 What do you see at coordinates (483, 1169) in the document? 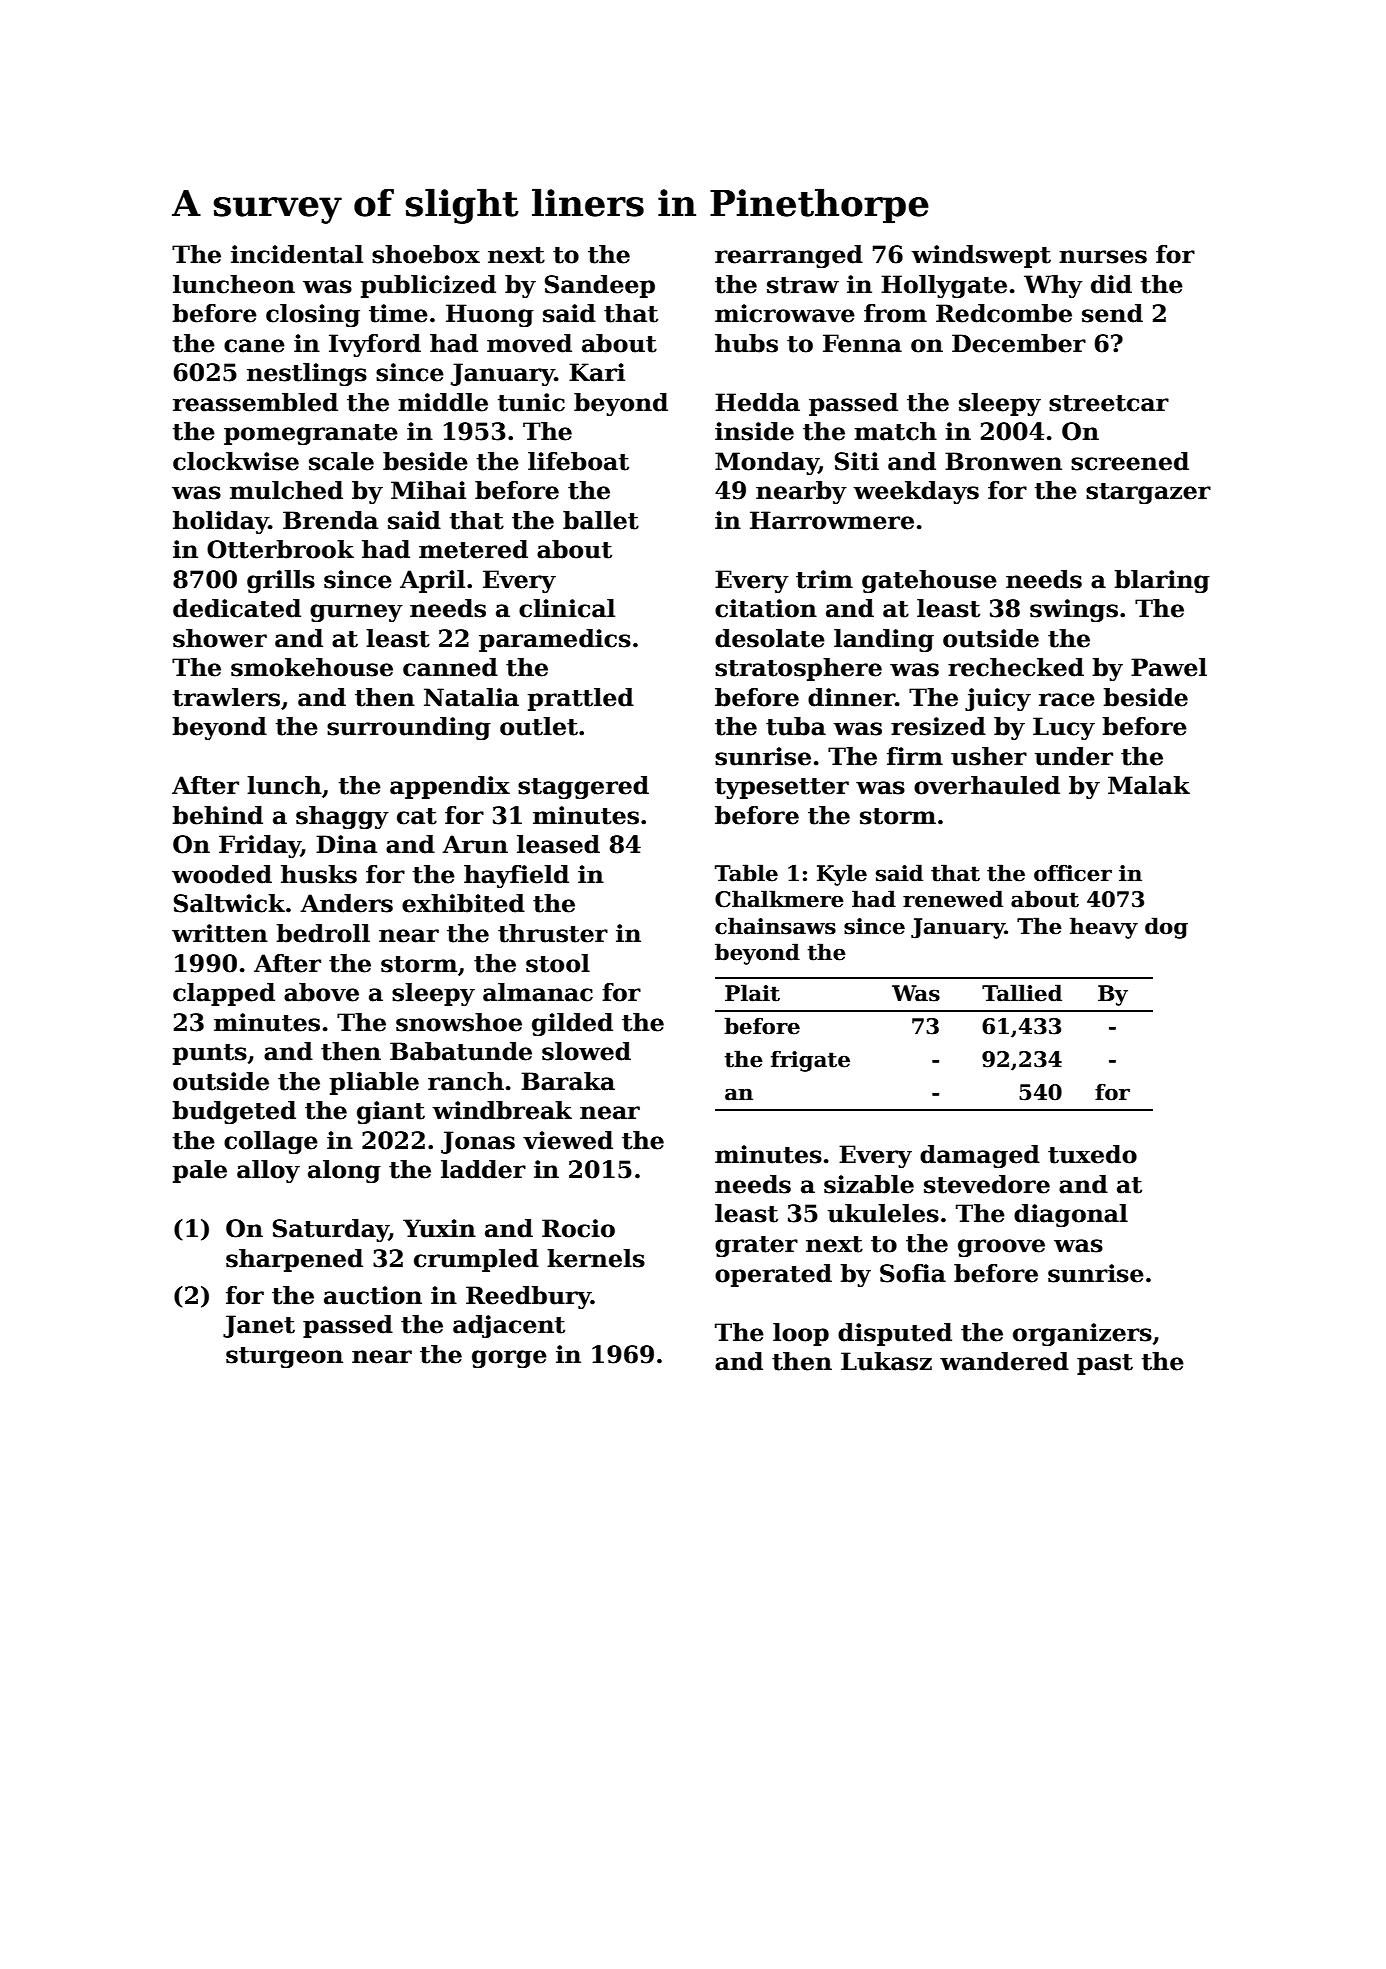
I see `ladder` at bounding box center [483, 1169].
